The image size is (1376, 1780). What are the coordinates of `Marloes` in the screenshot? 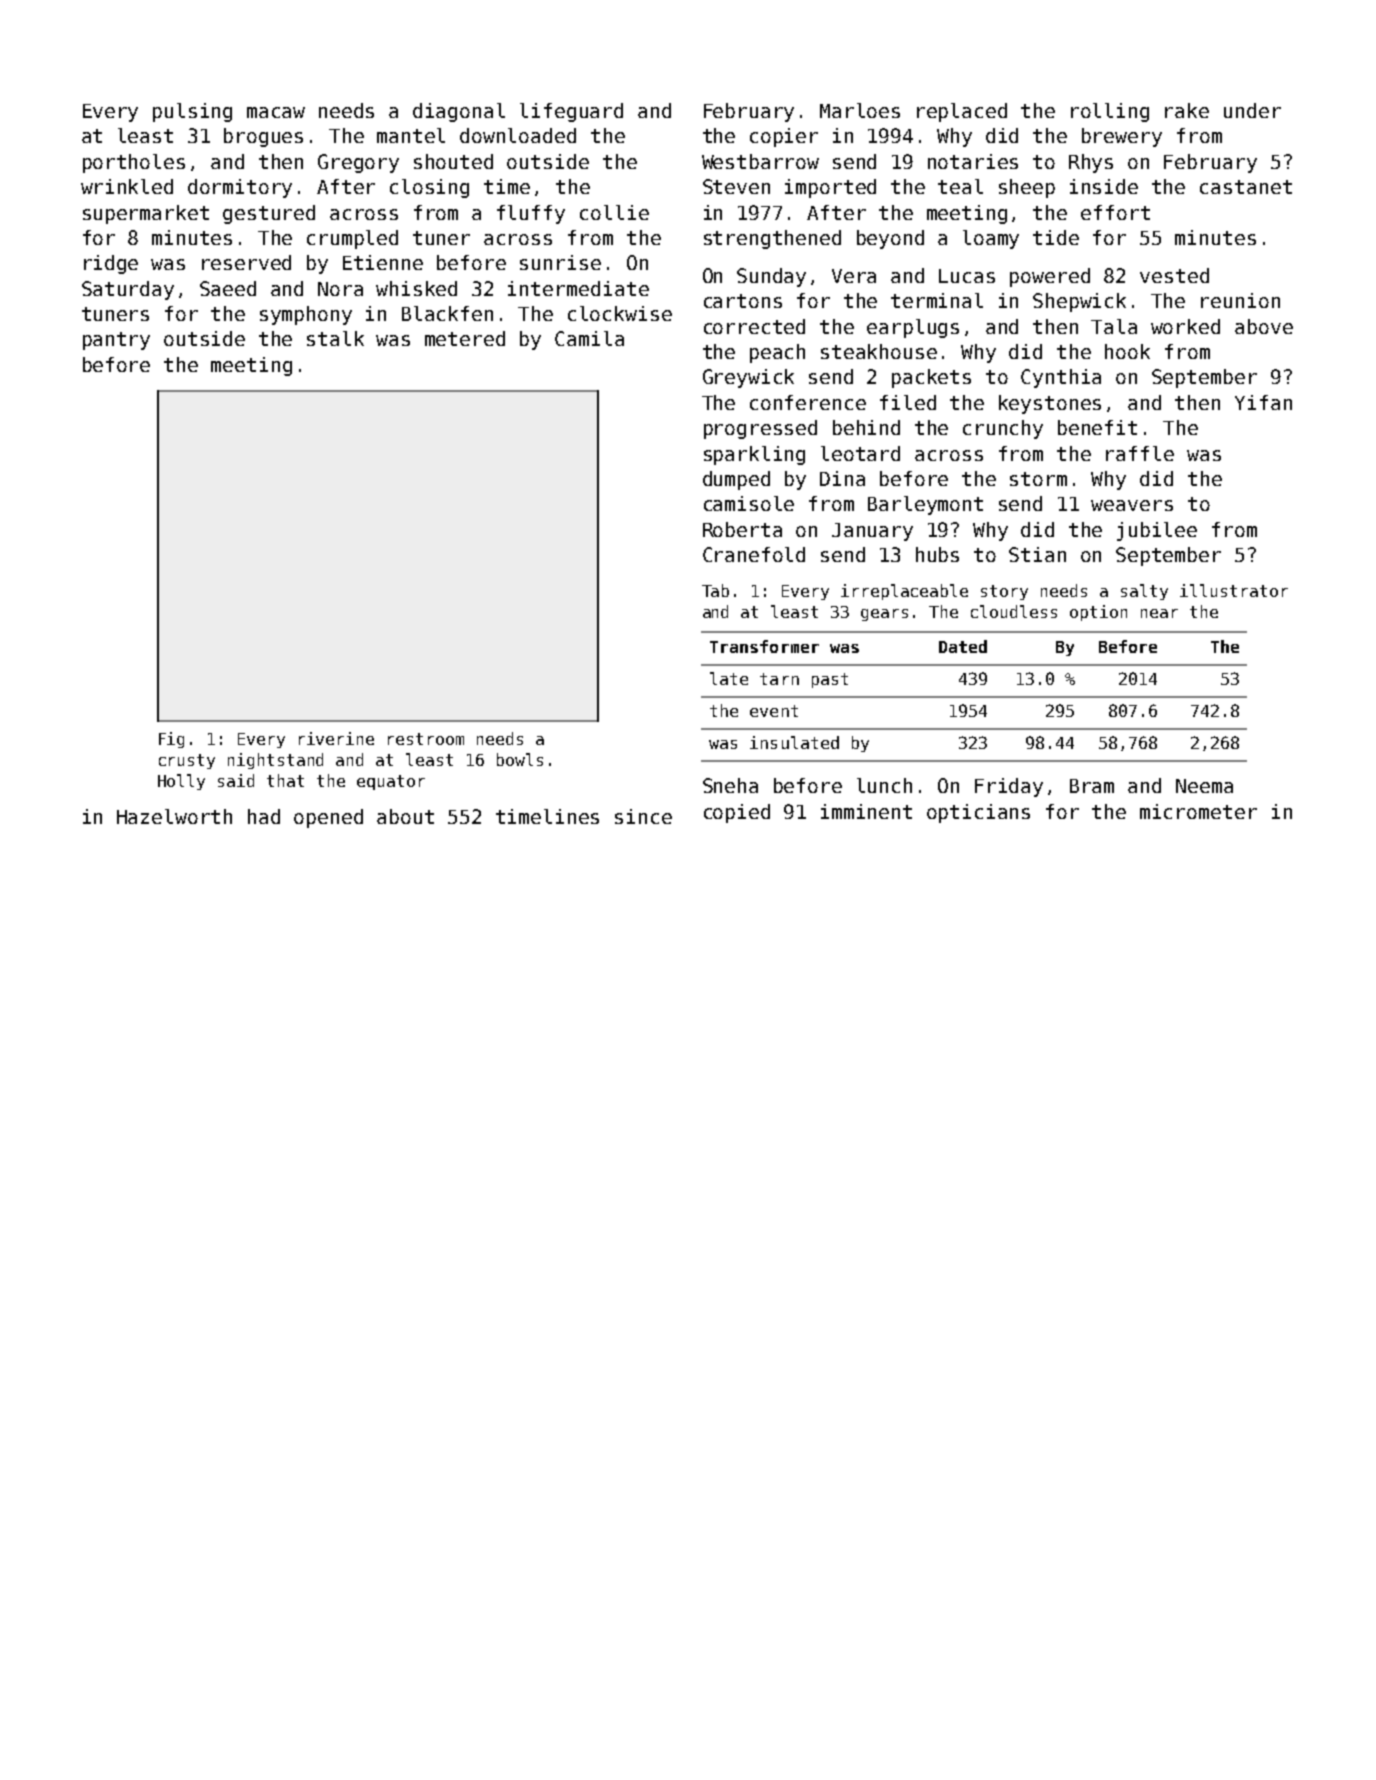 It's located at (860, 110).
